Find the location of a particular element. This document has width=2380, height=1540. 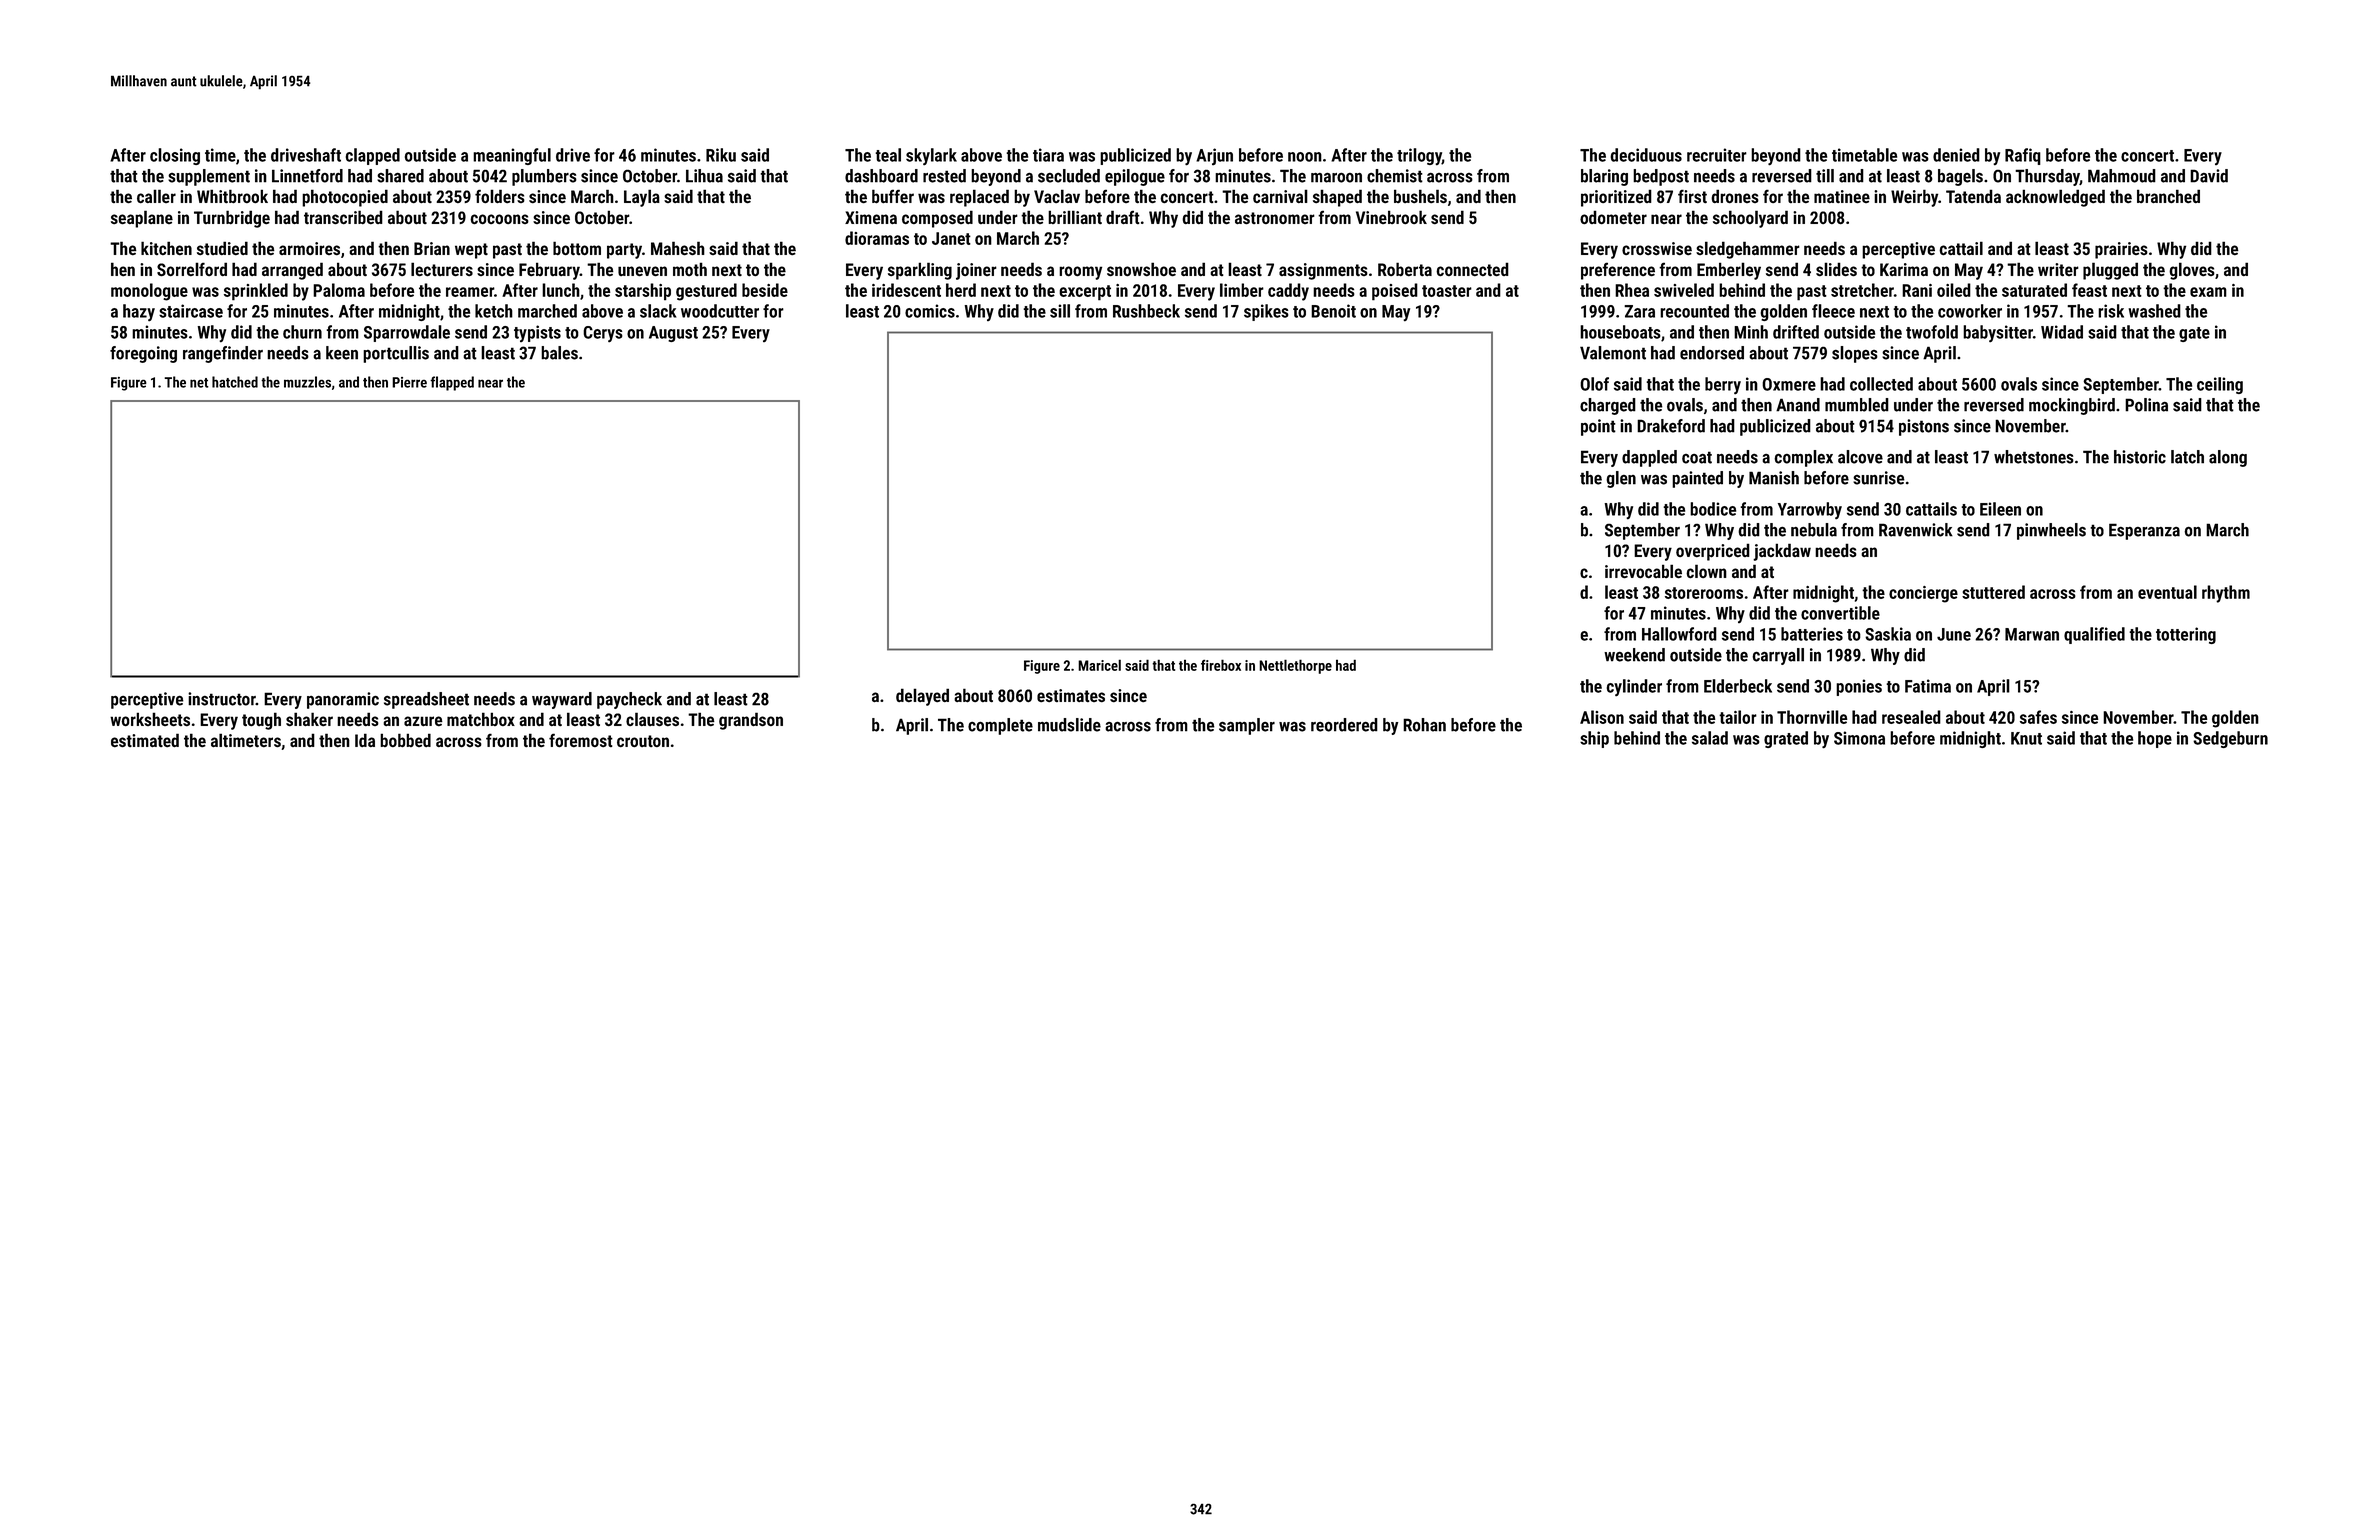

crouton is located at coordinates (643, 741).
